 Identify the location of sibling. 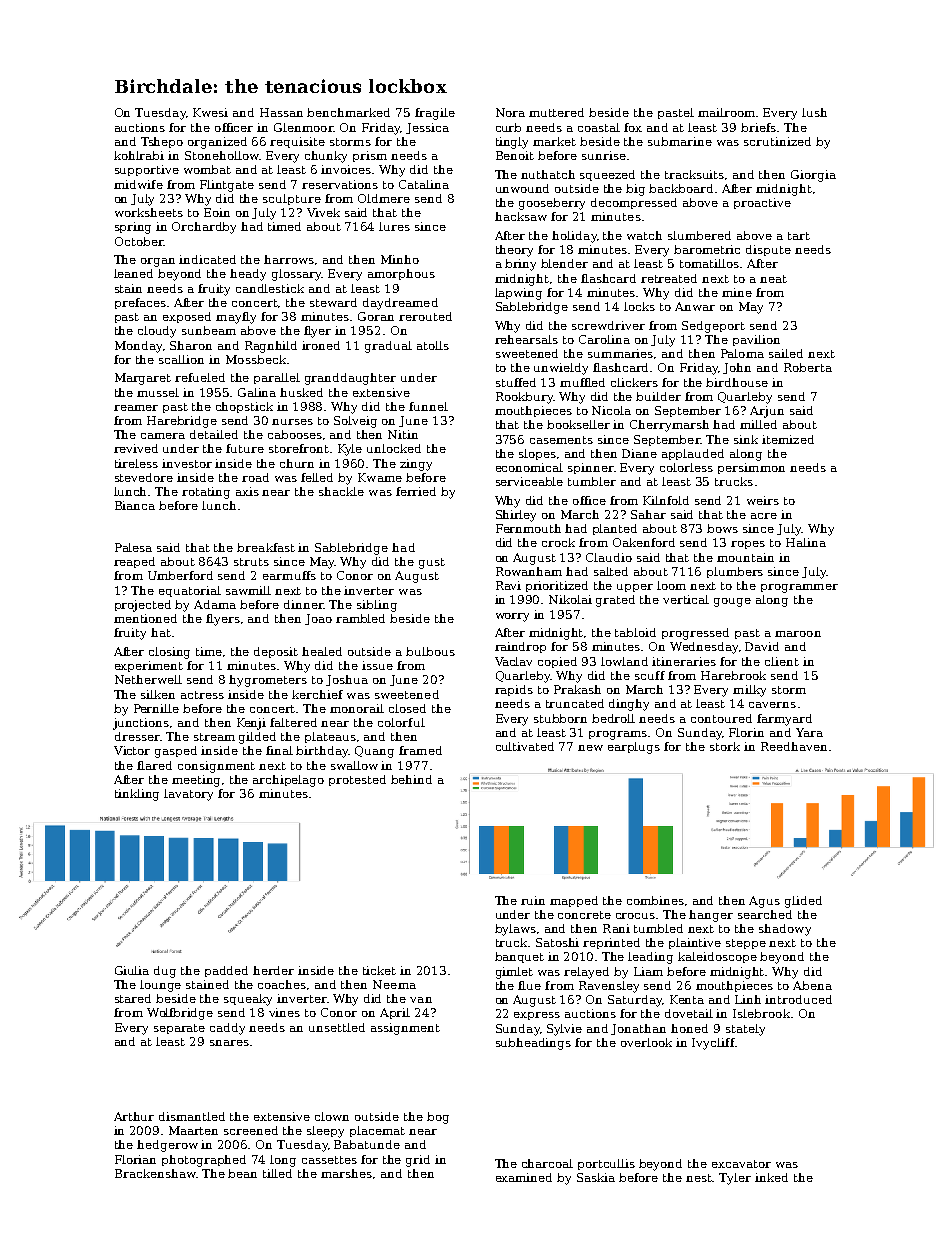
(377, 606).
